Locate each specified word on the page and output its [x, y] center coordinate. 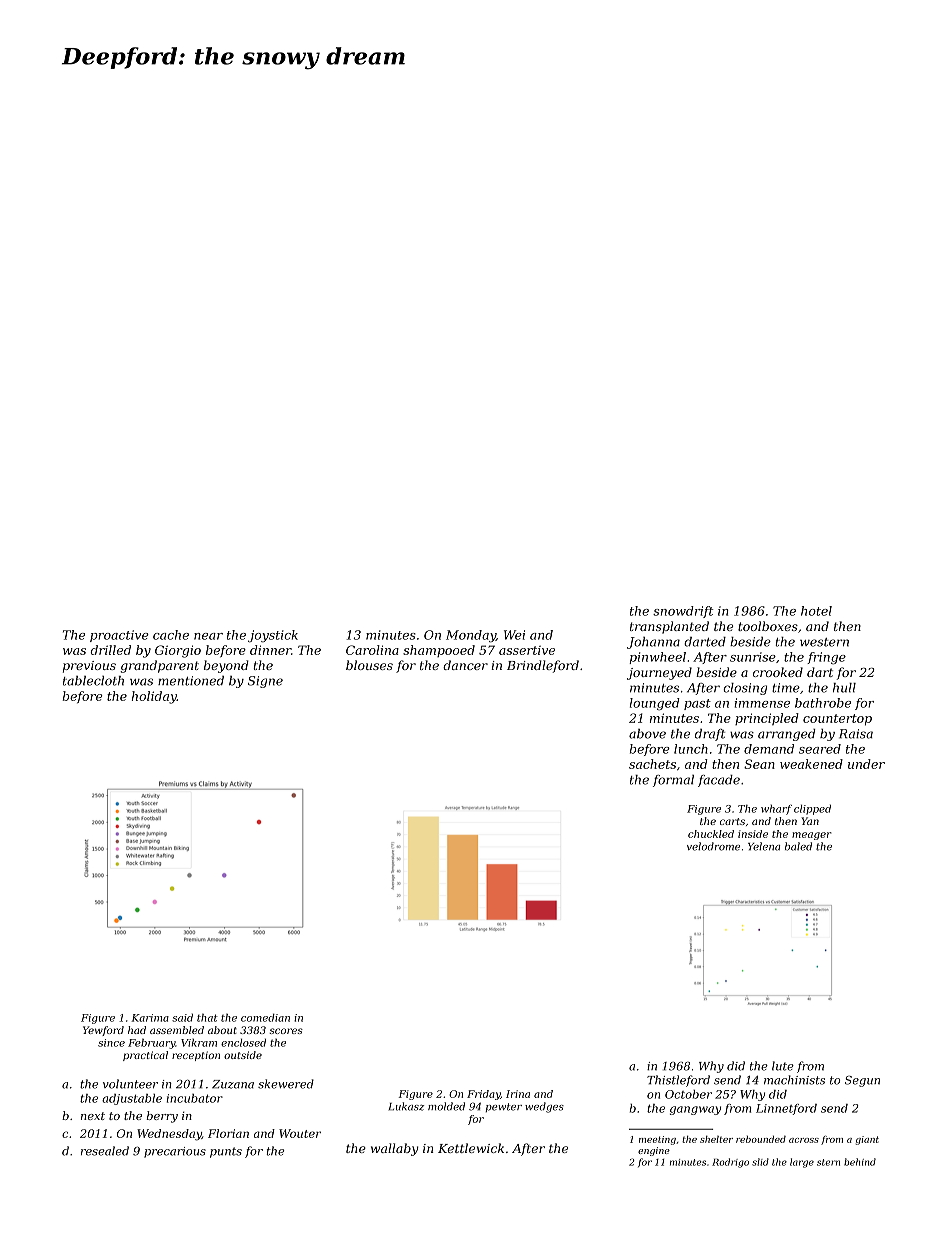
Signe [265, 682]
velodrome [713, 846]
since [111, 1043]
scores [286, 1031]
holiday [154, 697]
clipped [812, 809]
